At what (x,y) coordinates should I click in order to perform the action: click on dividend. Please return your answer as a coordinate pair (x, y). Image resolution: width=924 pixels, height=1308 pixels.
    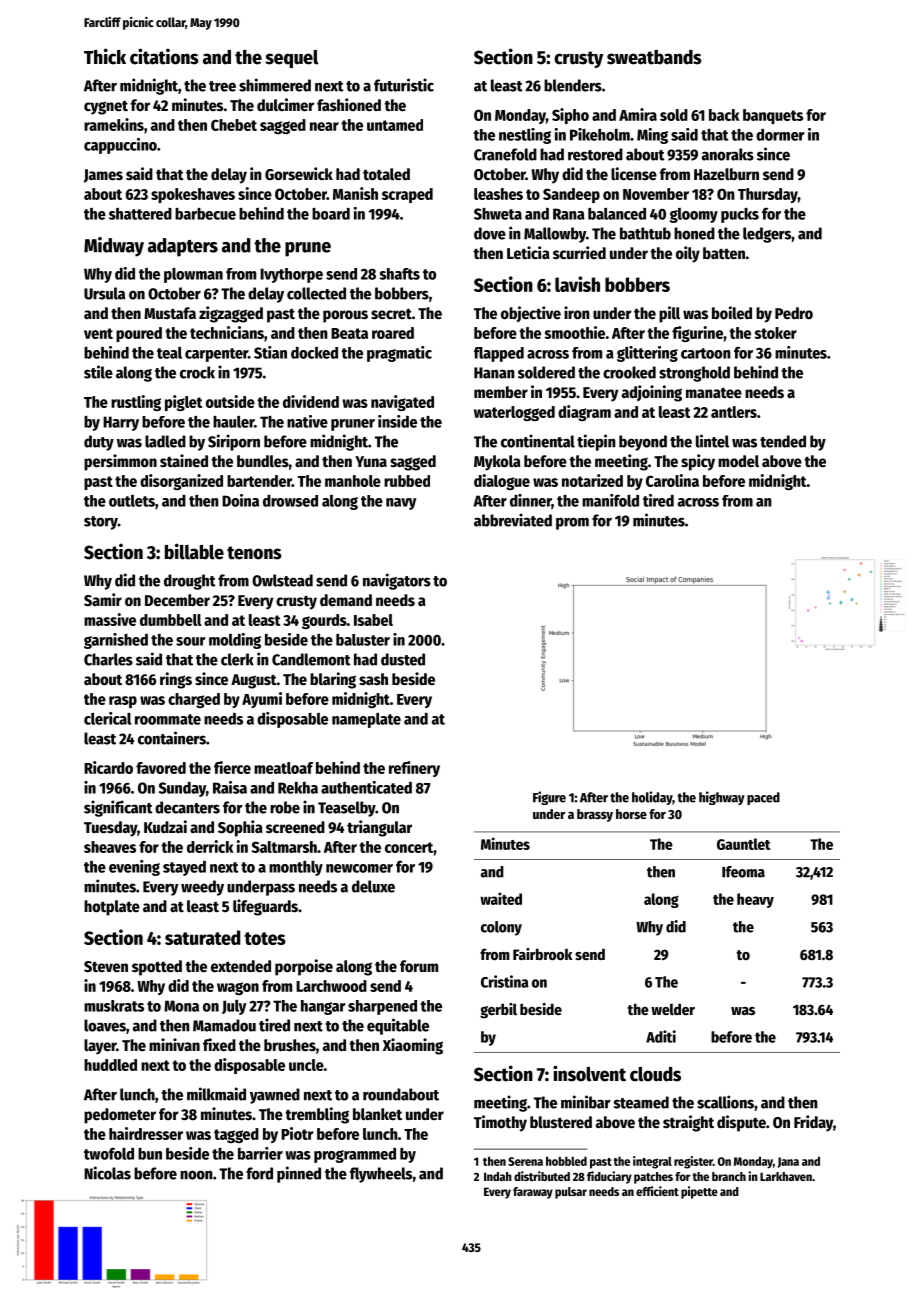
    Looking at the image, I should click on (311, 401).
